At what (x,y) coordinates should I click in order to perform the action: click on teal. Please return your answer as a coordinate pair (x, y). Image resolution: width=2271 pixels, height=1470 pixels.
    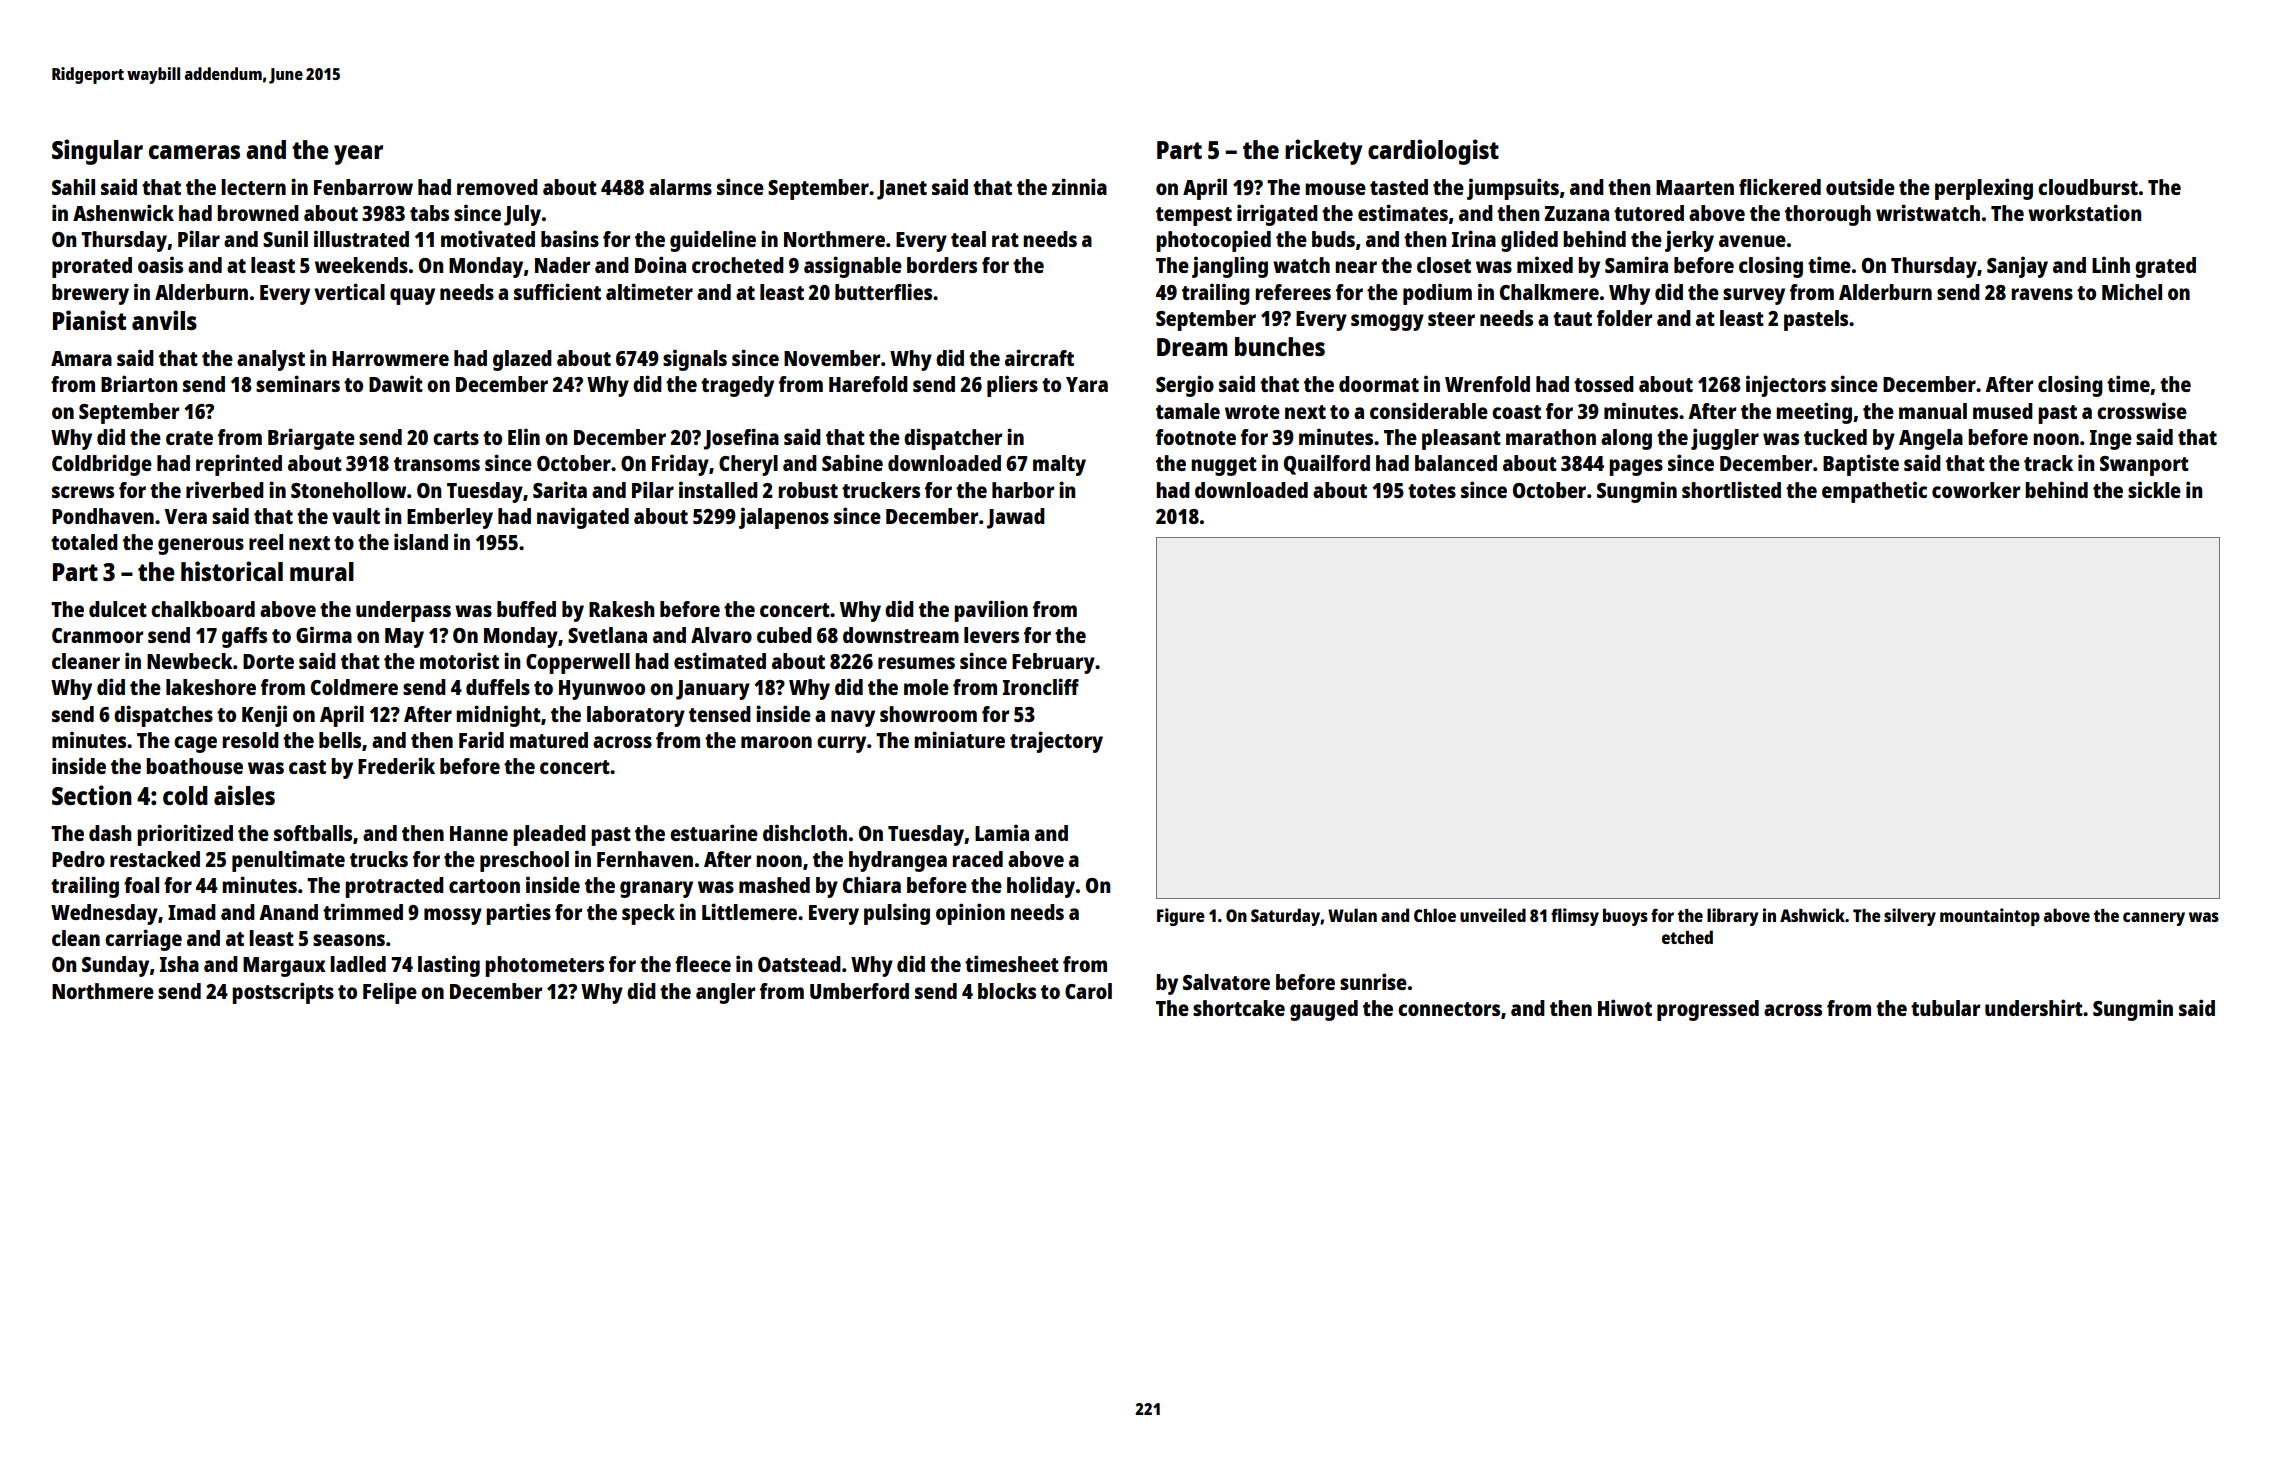
    Looking at the image, I should click on (968, 239).
